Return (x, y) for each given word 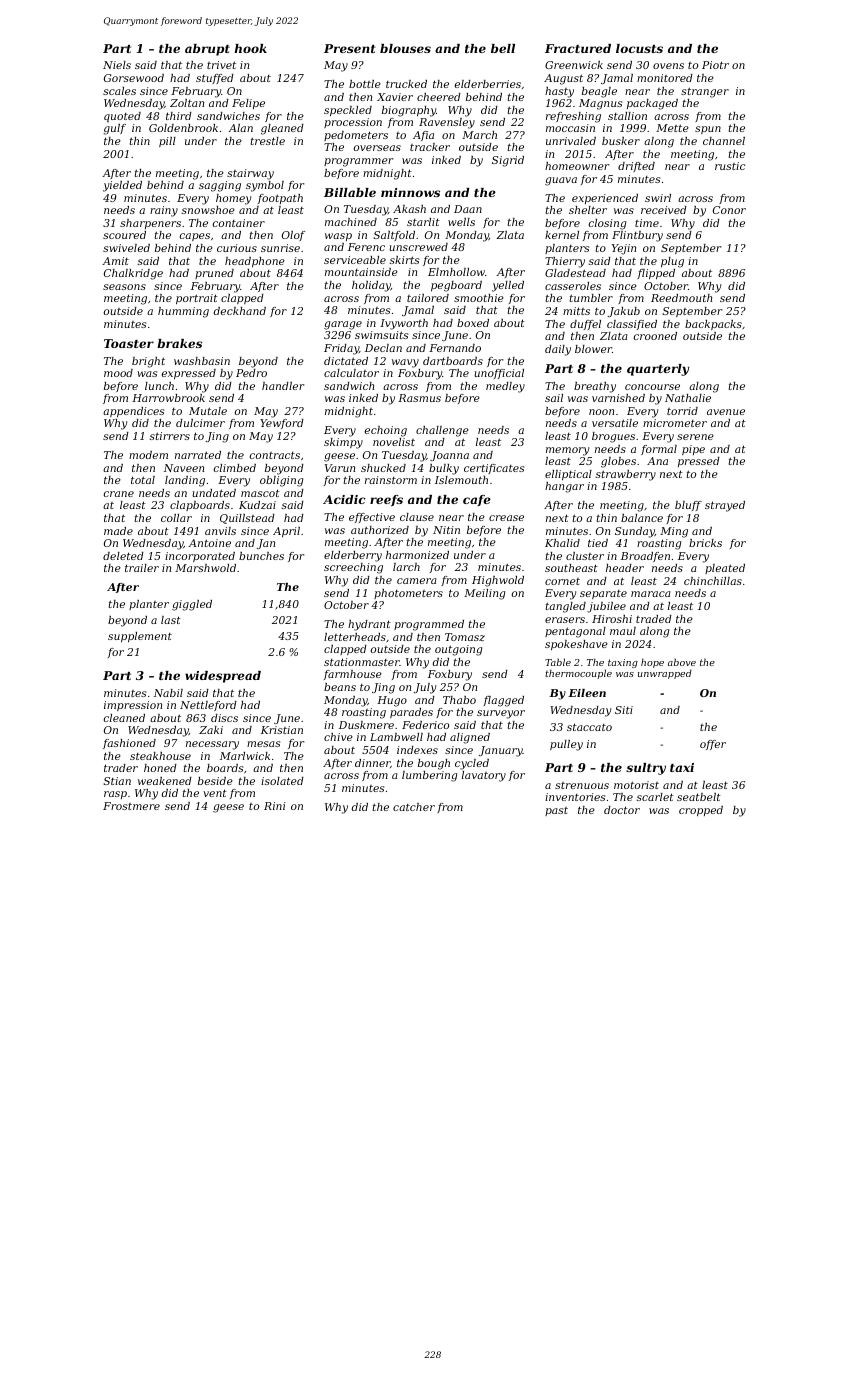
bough (434, 764)
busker (621, 141)
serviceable (355, 260)
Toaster (129, 343)
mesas (263, 744)
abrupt (207, 50)
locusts (639, 48)
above (682, 662)
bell (503, 48)
